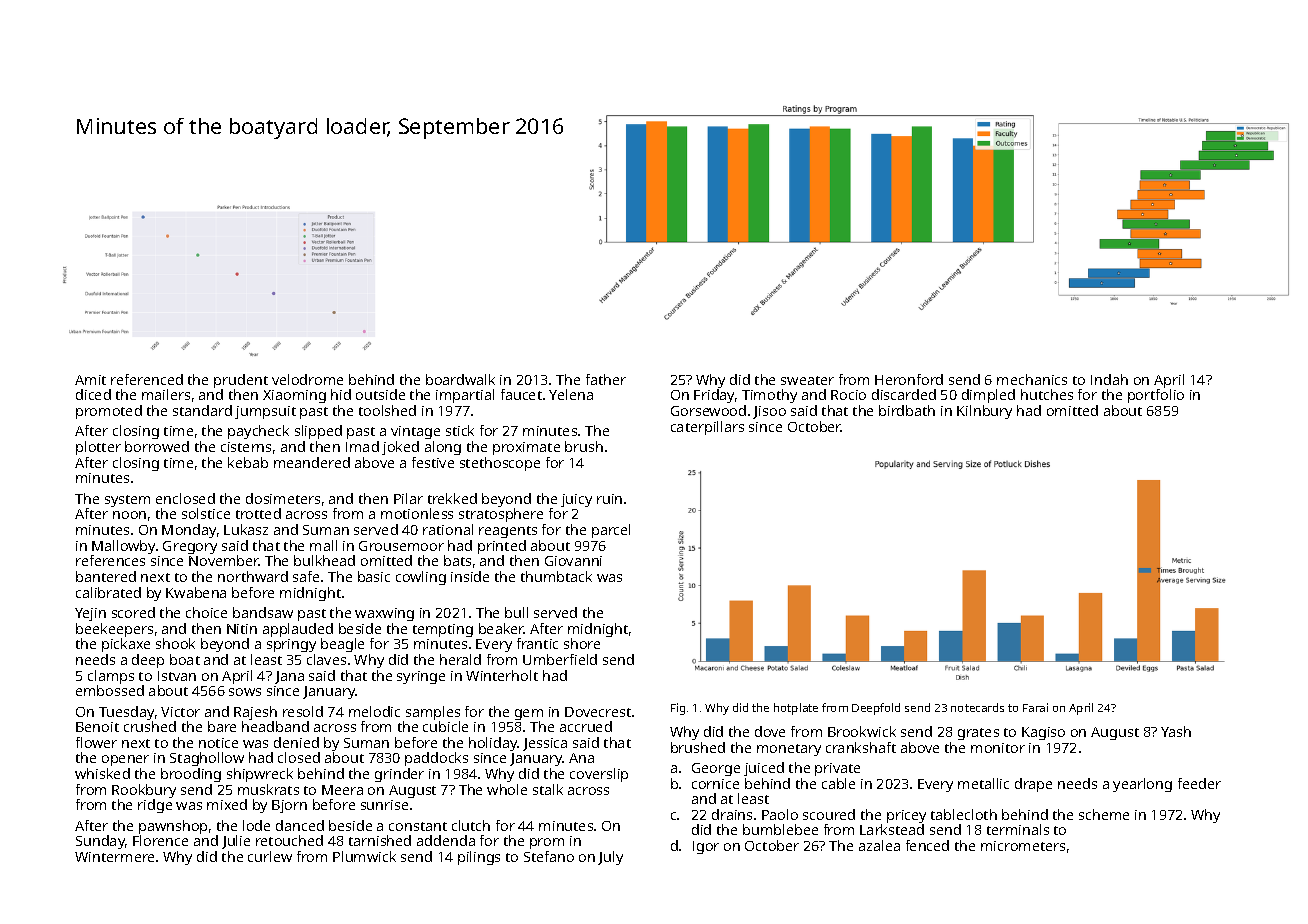 Image resolution: width=1308 pixels, height=924 pixels. What do you see at coordinates (1176, 731) in the screenshot?
I see `Yash` at bounding box center [1176, 731].
